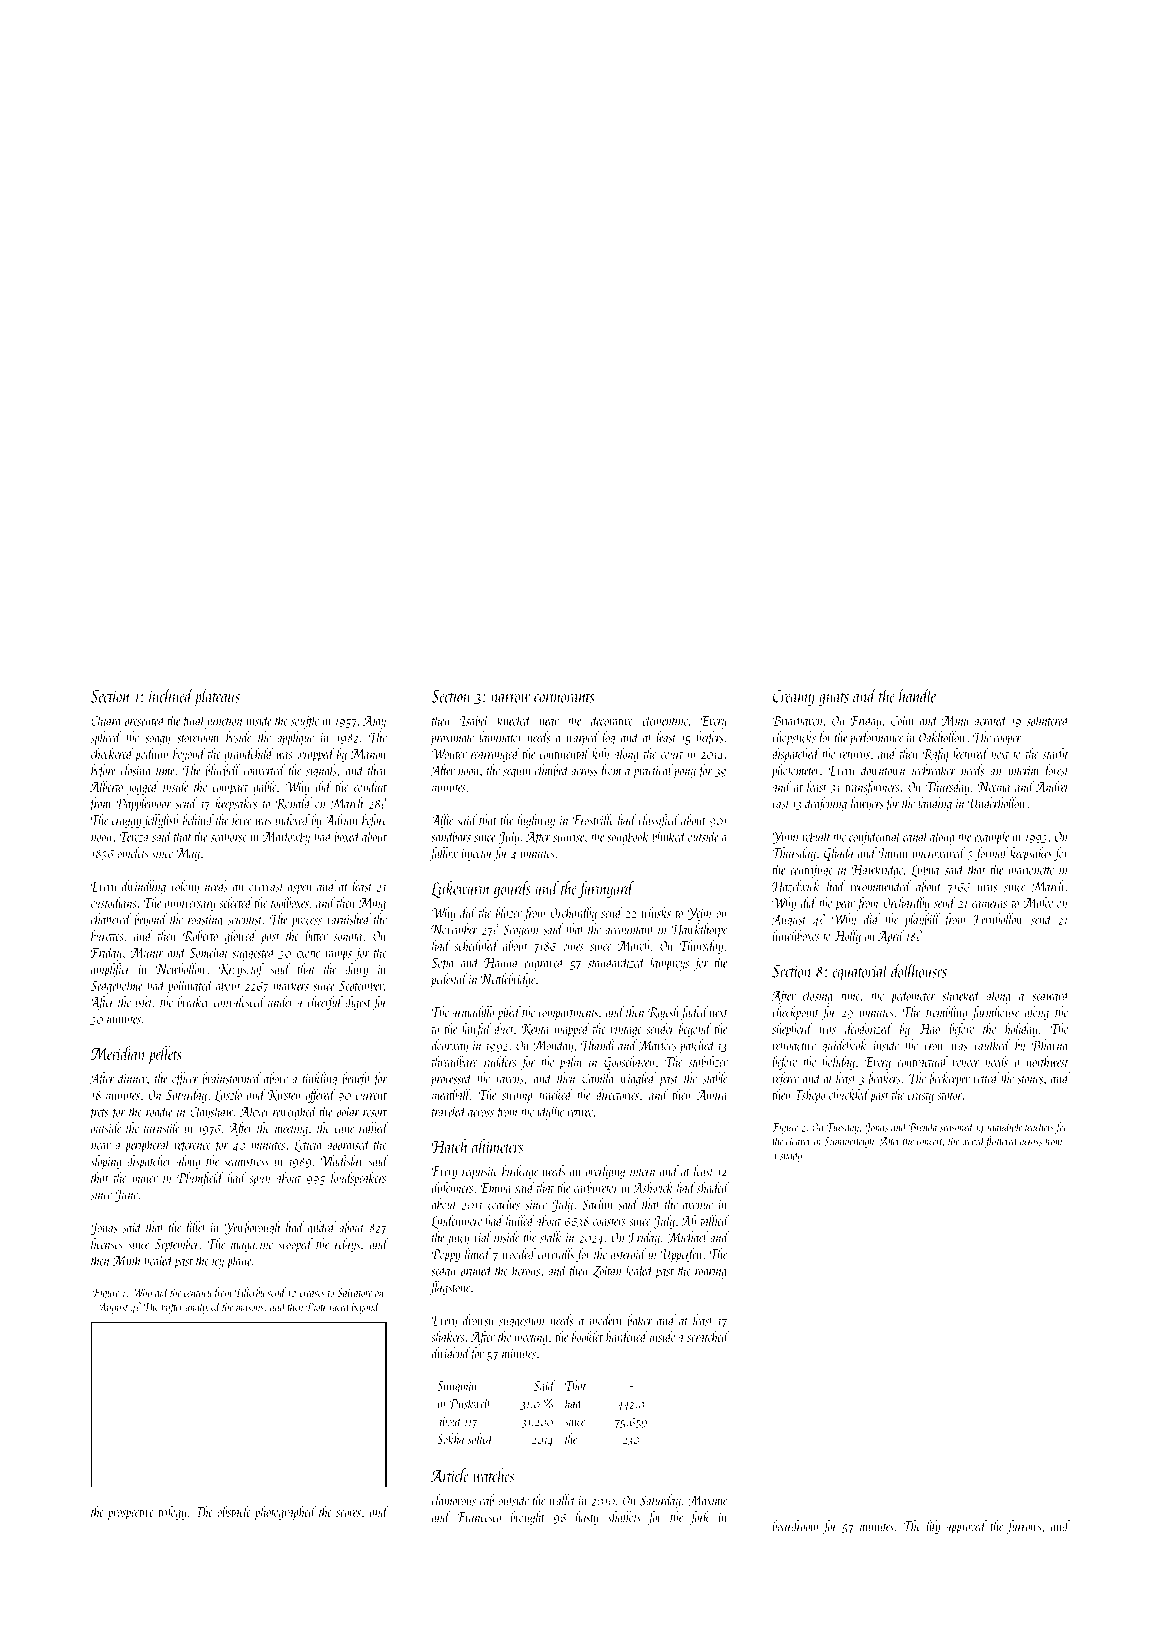 This screenshot has height=1639, width=1159. What do you see at coordinates (669, 963) in the screenshot?
I see `lampreys` at bounding box center [669, 963].
